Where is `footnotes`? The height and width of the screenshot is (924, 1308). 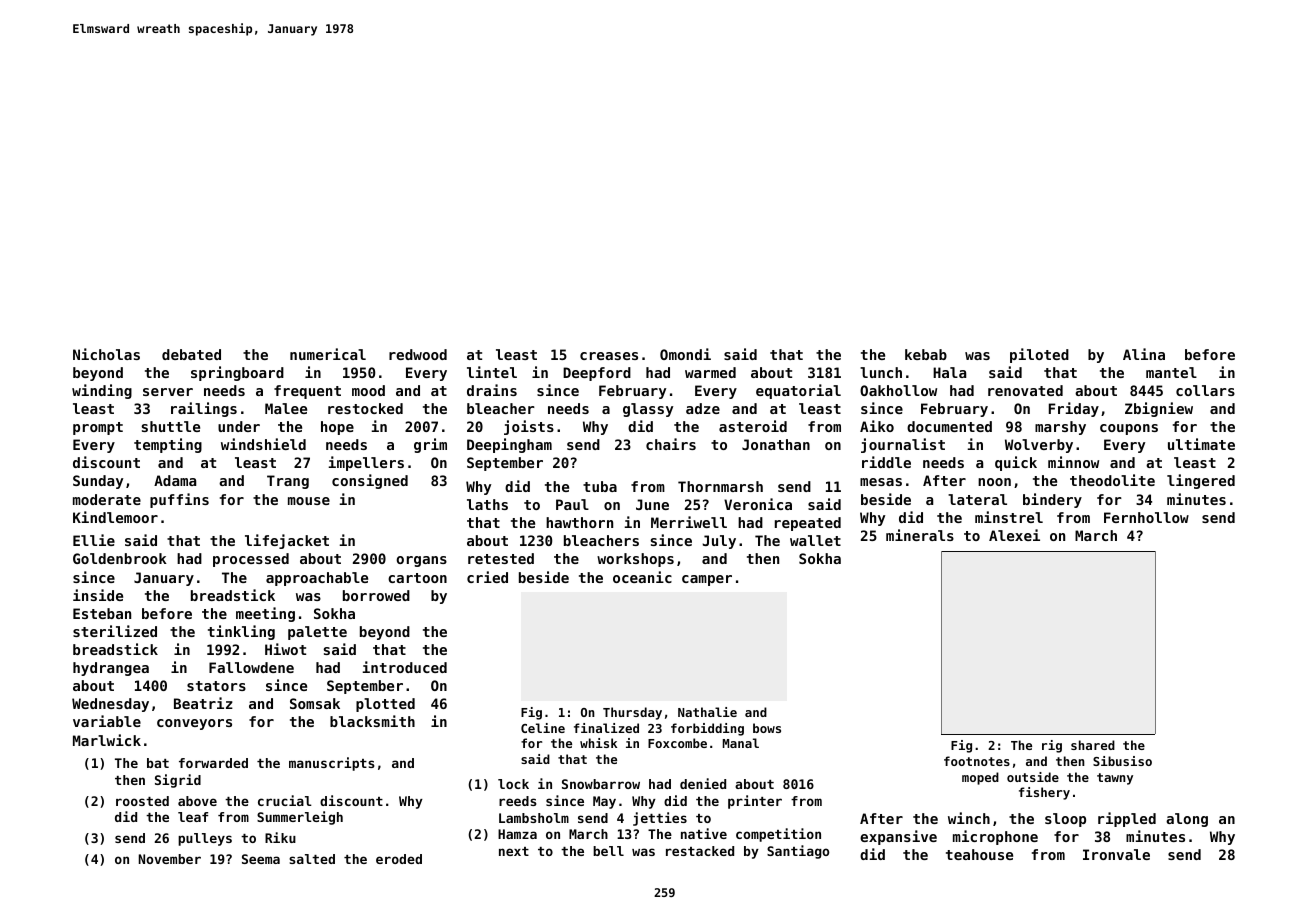
footnotes is located at coordinates (977, 761).
